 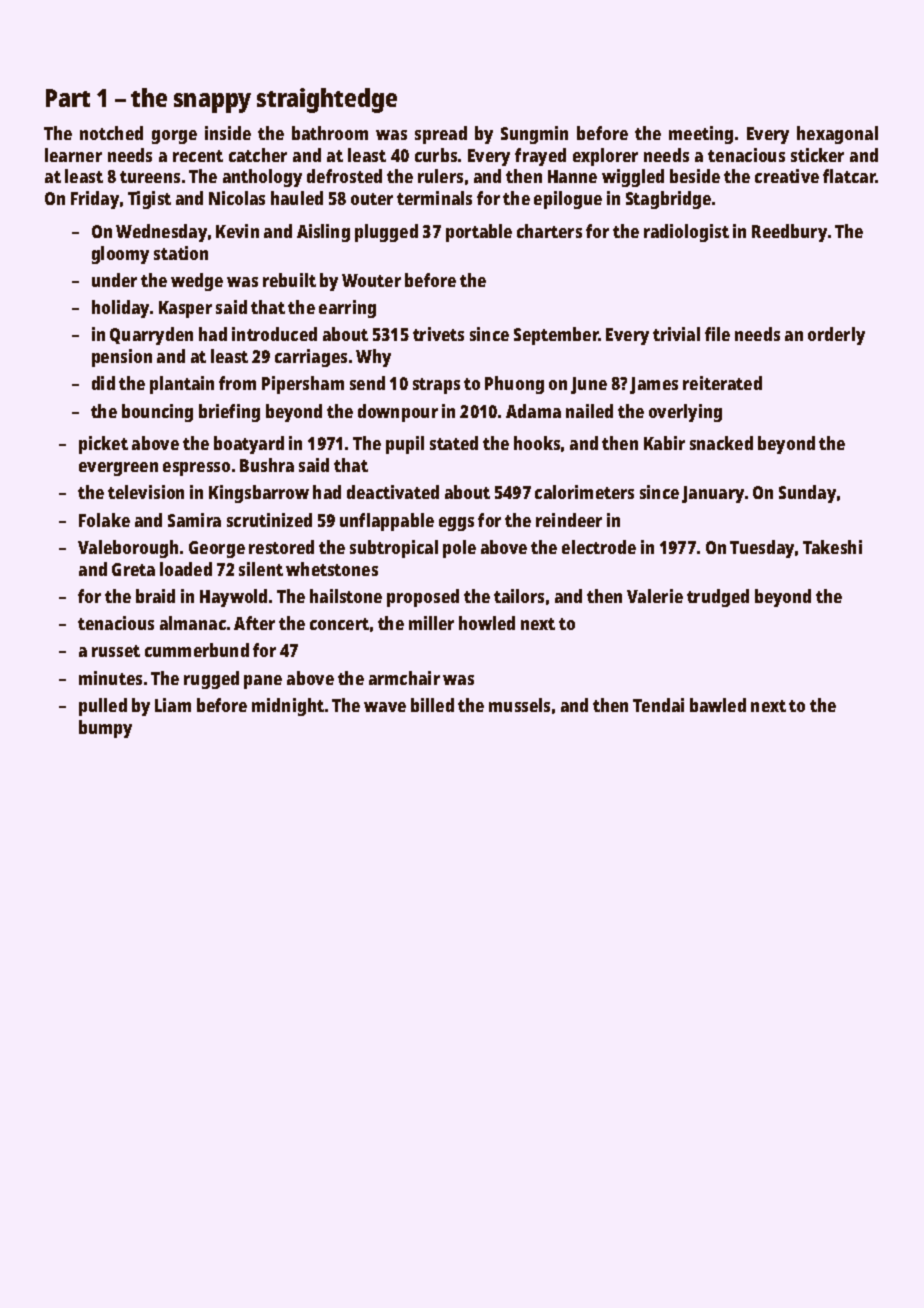 What do you see at coordinates (398, 413) in the document?
I see `downpour` at bounding box center [398, 413].
